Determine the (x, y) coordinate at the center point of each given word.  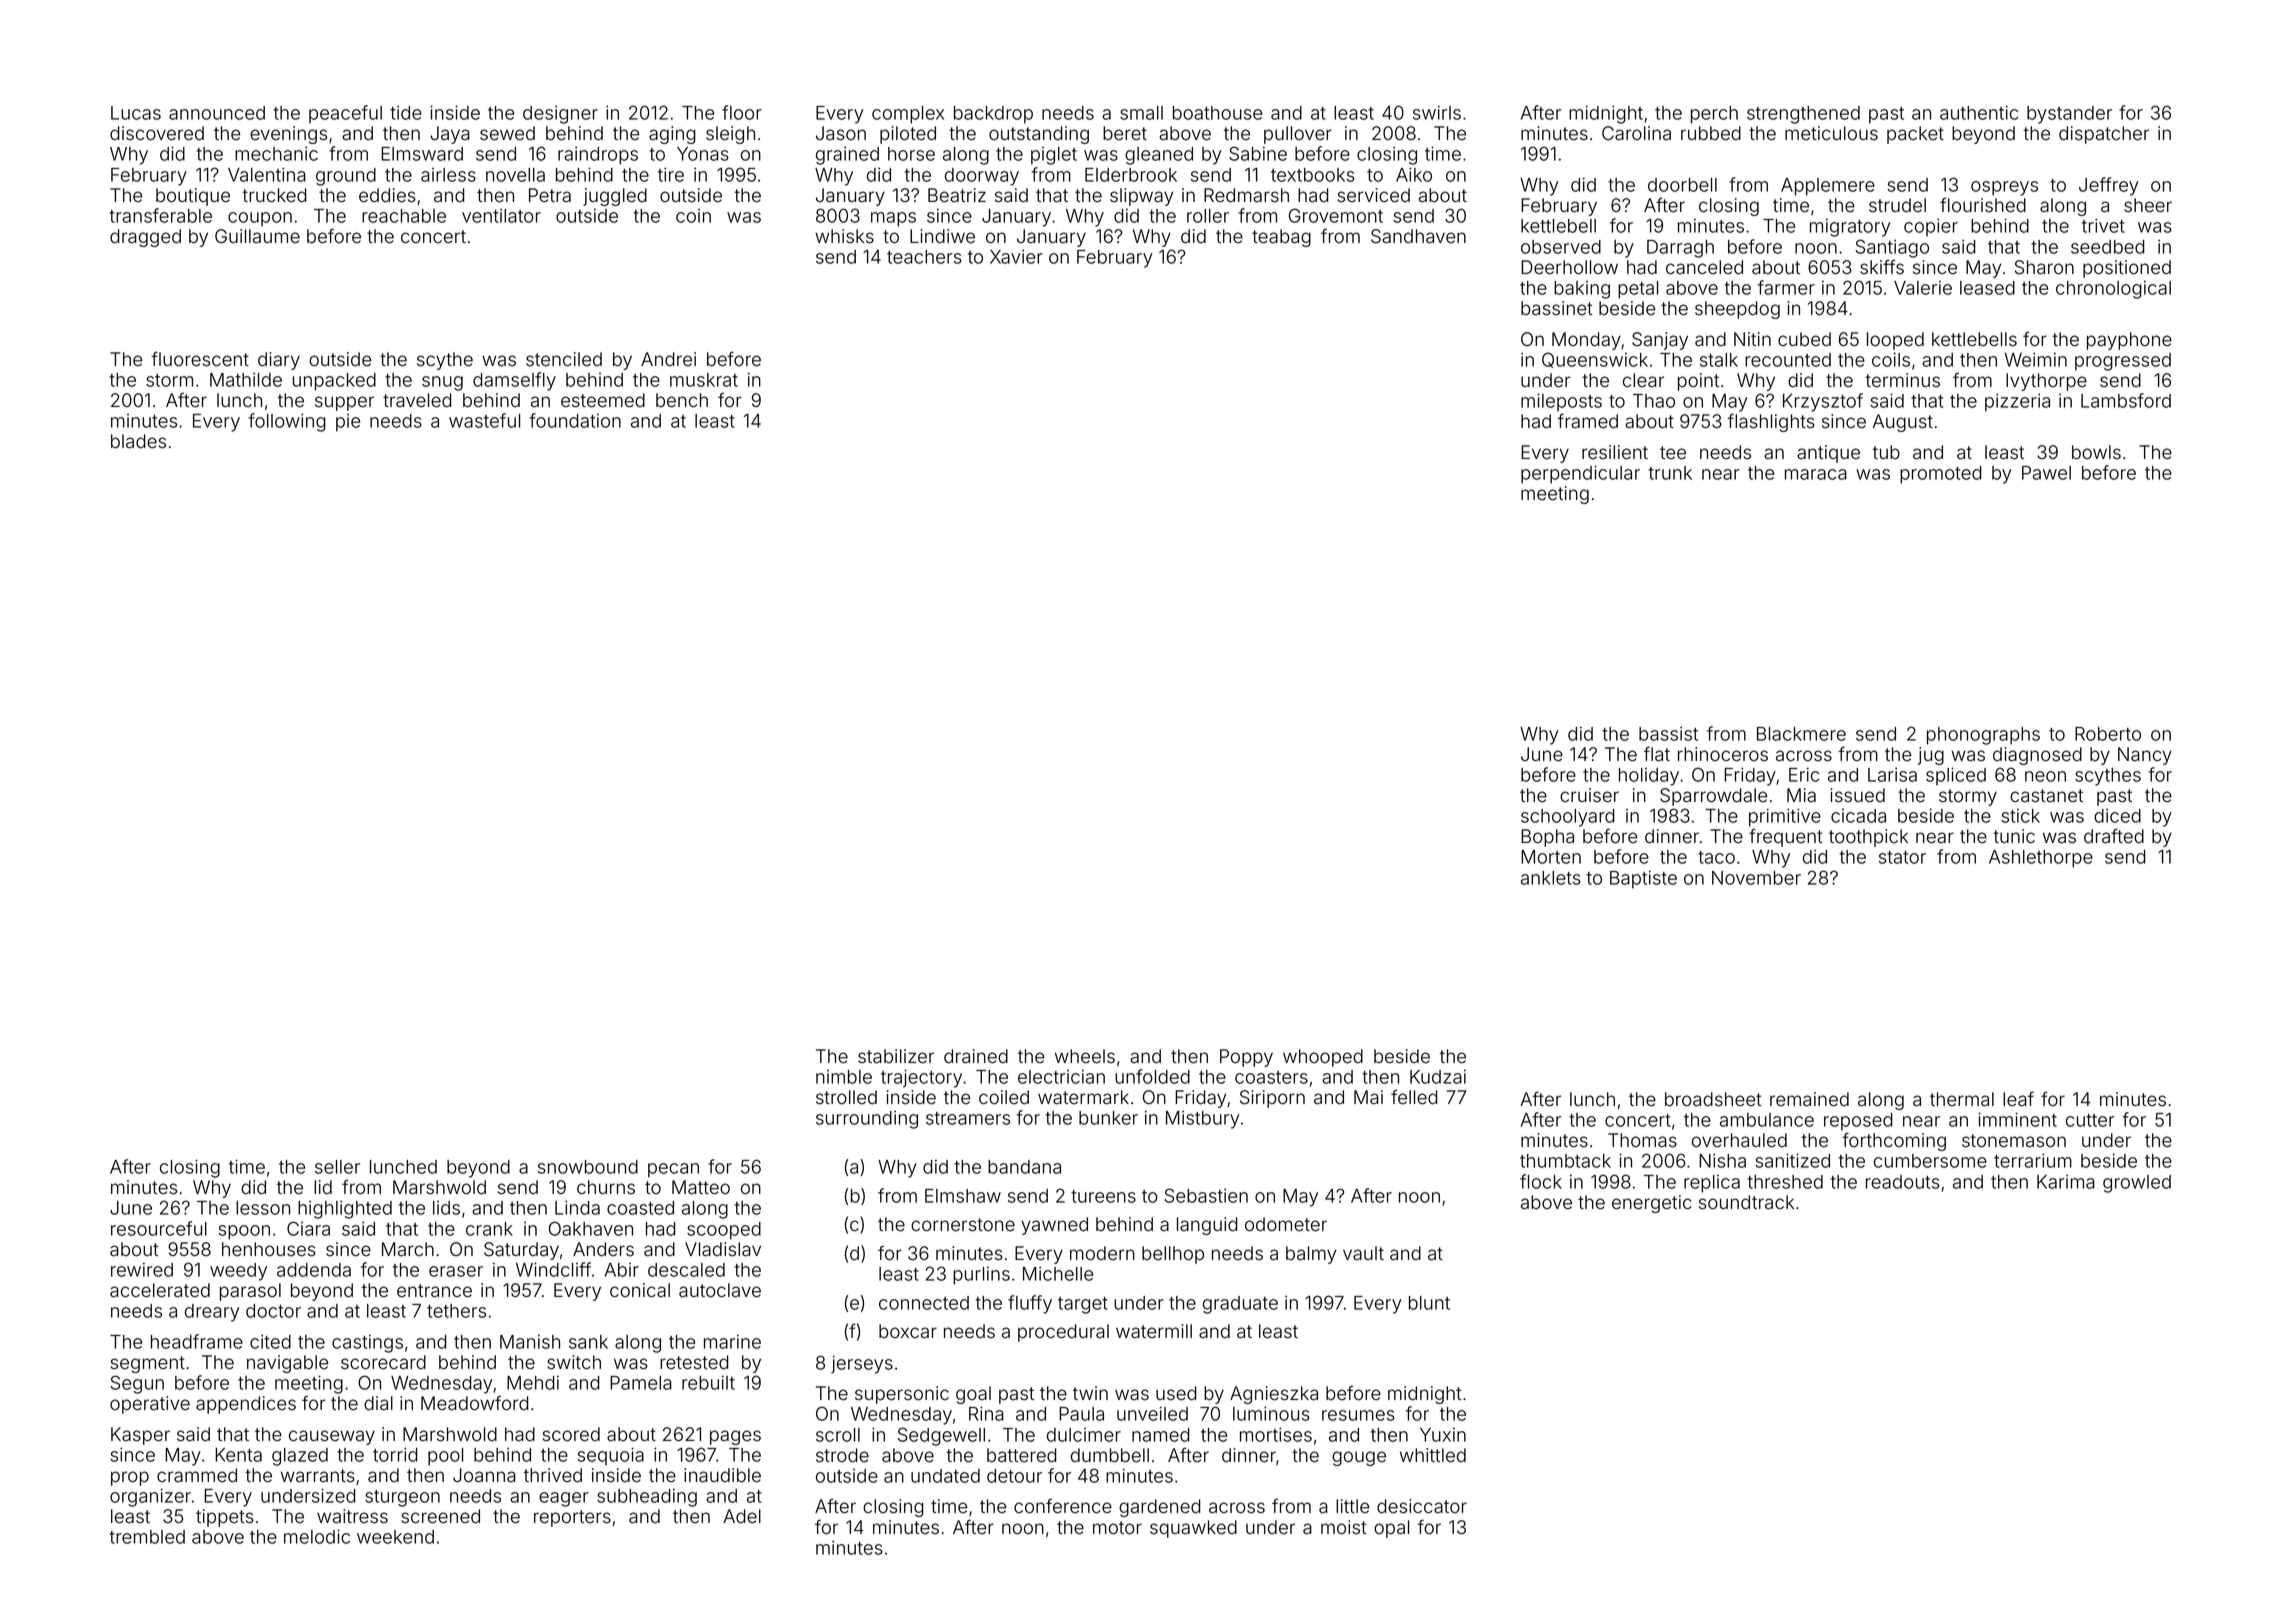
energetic (1652, 1204)
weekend (395, 1537)
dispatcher (2104, 135)
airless (448, 175)
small (1141, 113)
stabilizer (896, 1056)
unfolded (1152, 1076)
